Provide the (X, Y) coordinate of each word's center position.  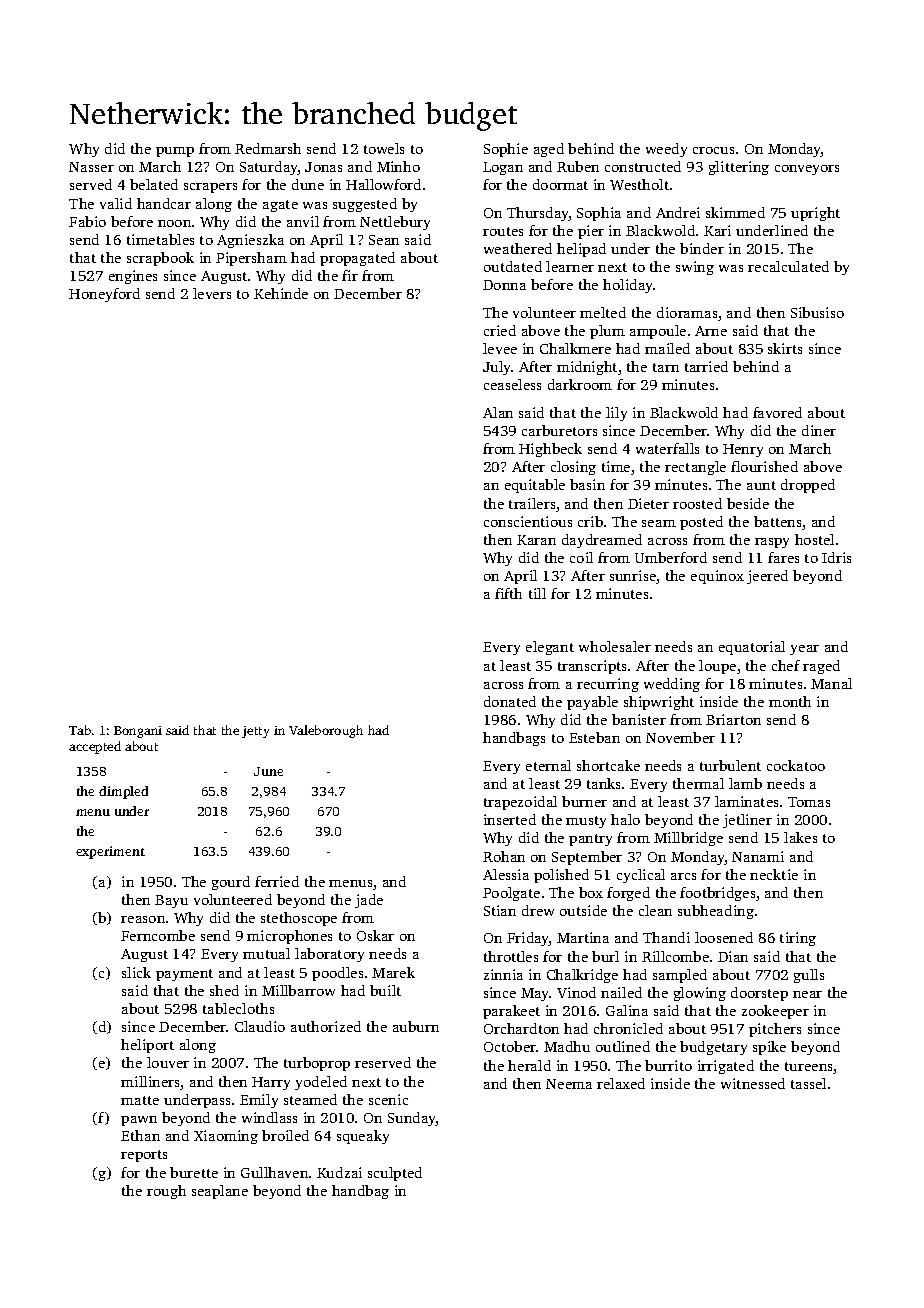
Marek (393, 972)
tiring (798, 939)
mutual (266, 953)
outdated (513, 266)
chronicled (628, 1028)
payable (592, 703)
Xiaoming (226, 1137)
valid (116, 203)
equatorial (752, 648)
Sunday (412, 1119)
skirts (785, 348)
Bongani (138, 732)
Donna (504, 285)
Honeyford (104, 295)
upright (815, 214)
